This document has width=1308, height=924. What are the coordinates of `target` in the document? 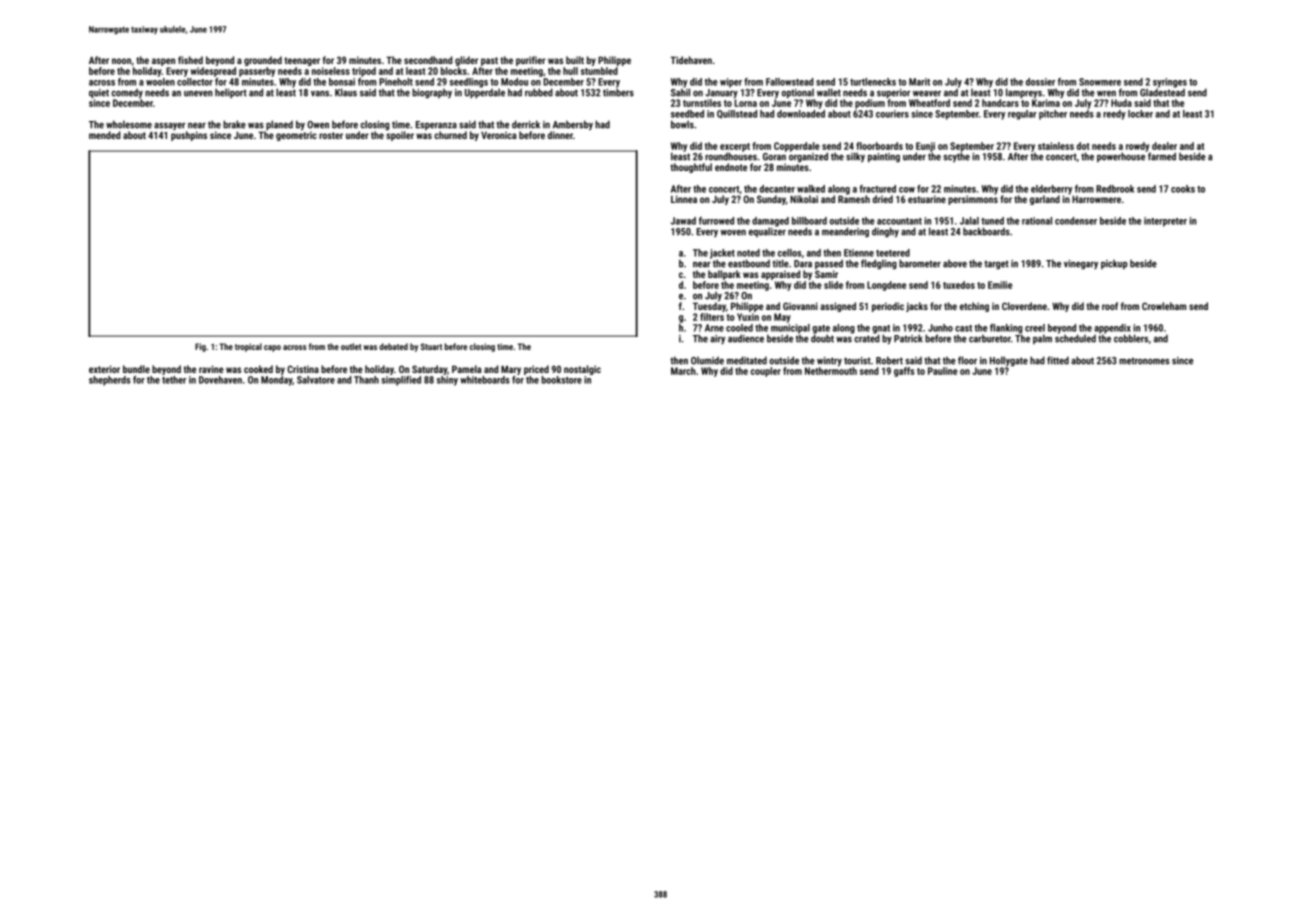 It's located at (996, 264).
